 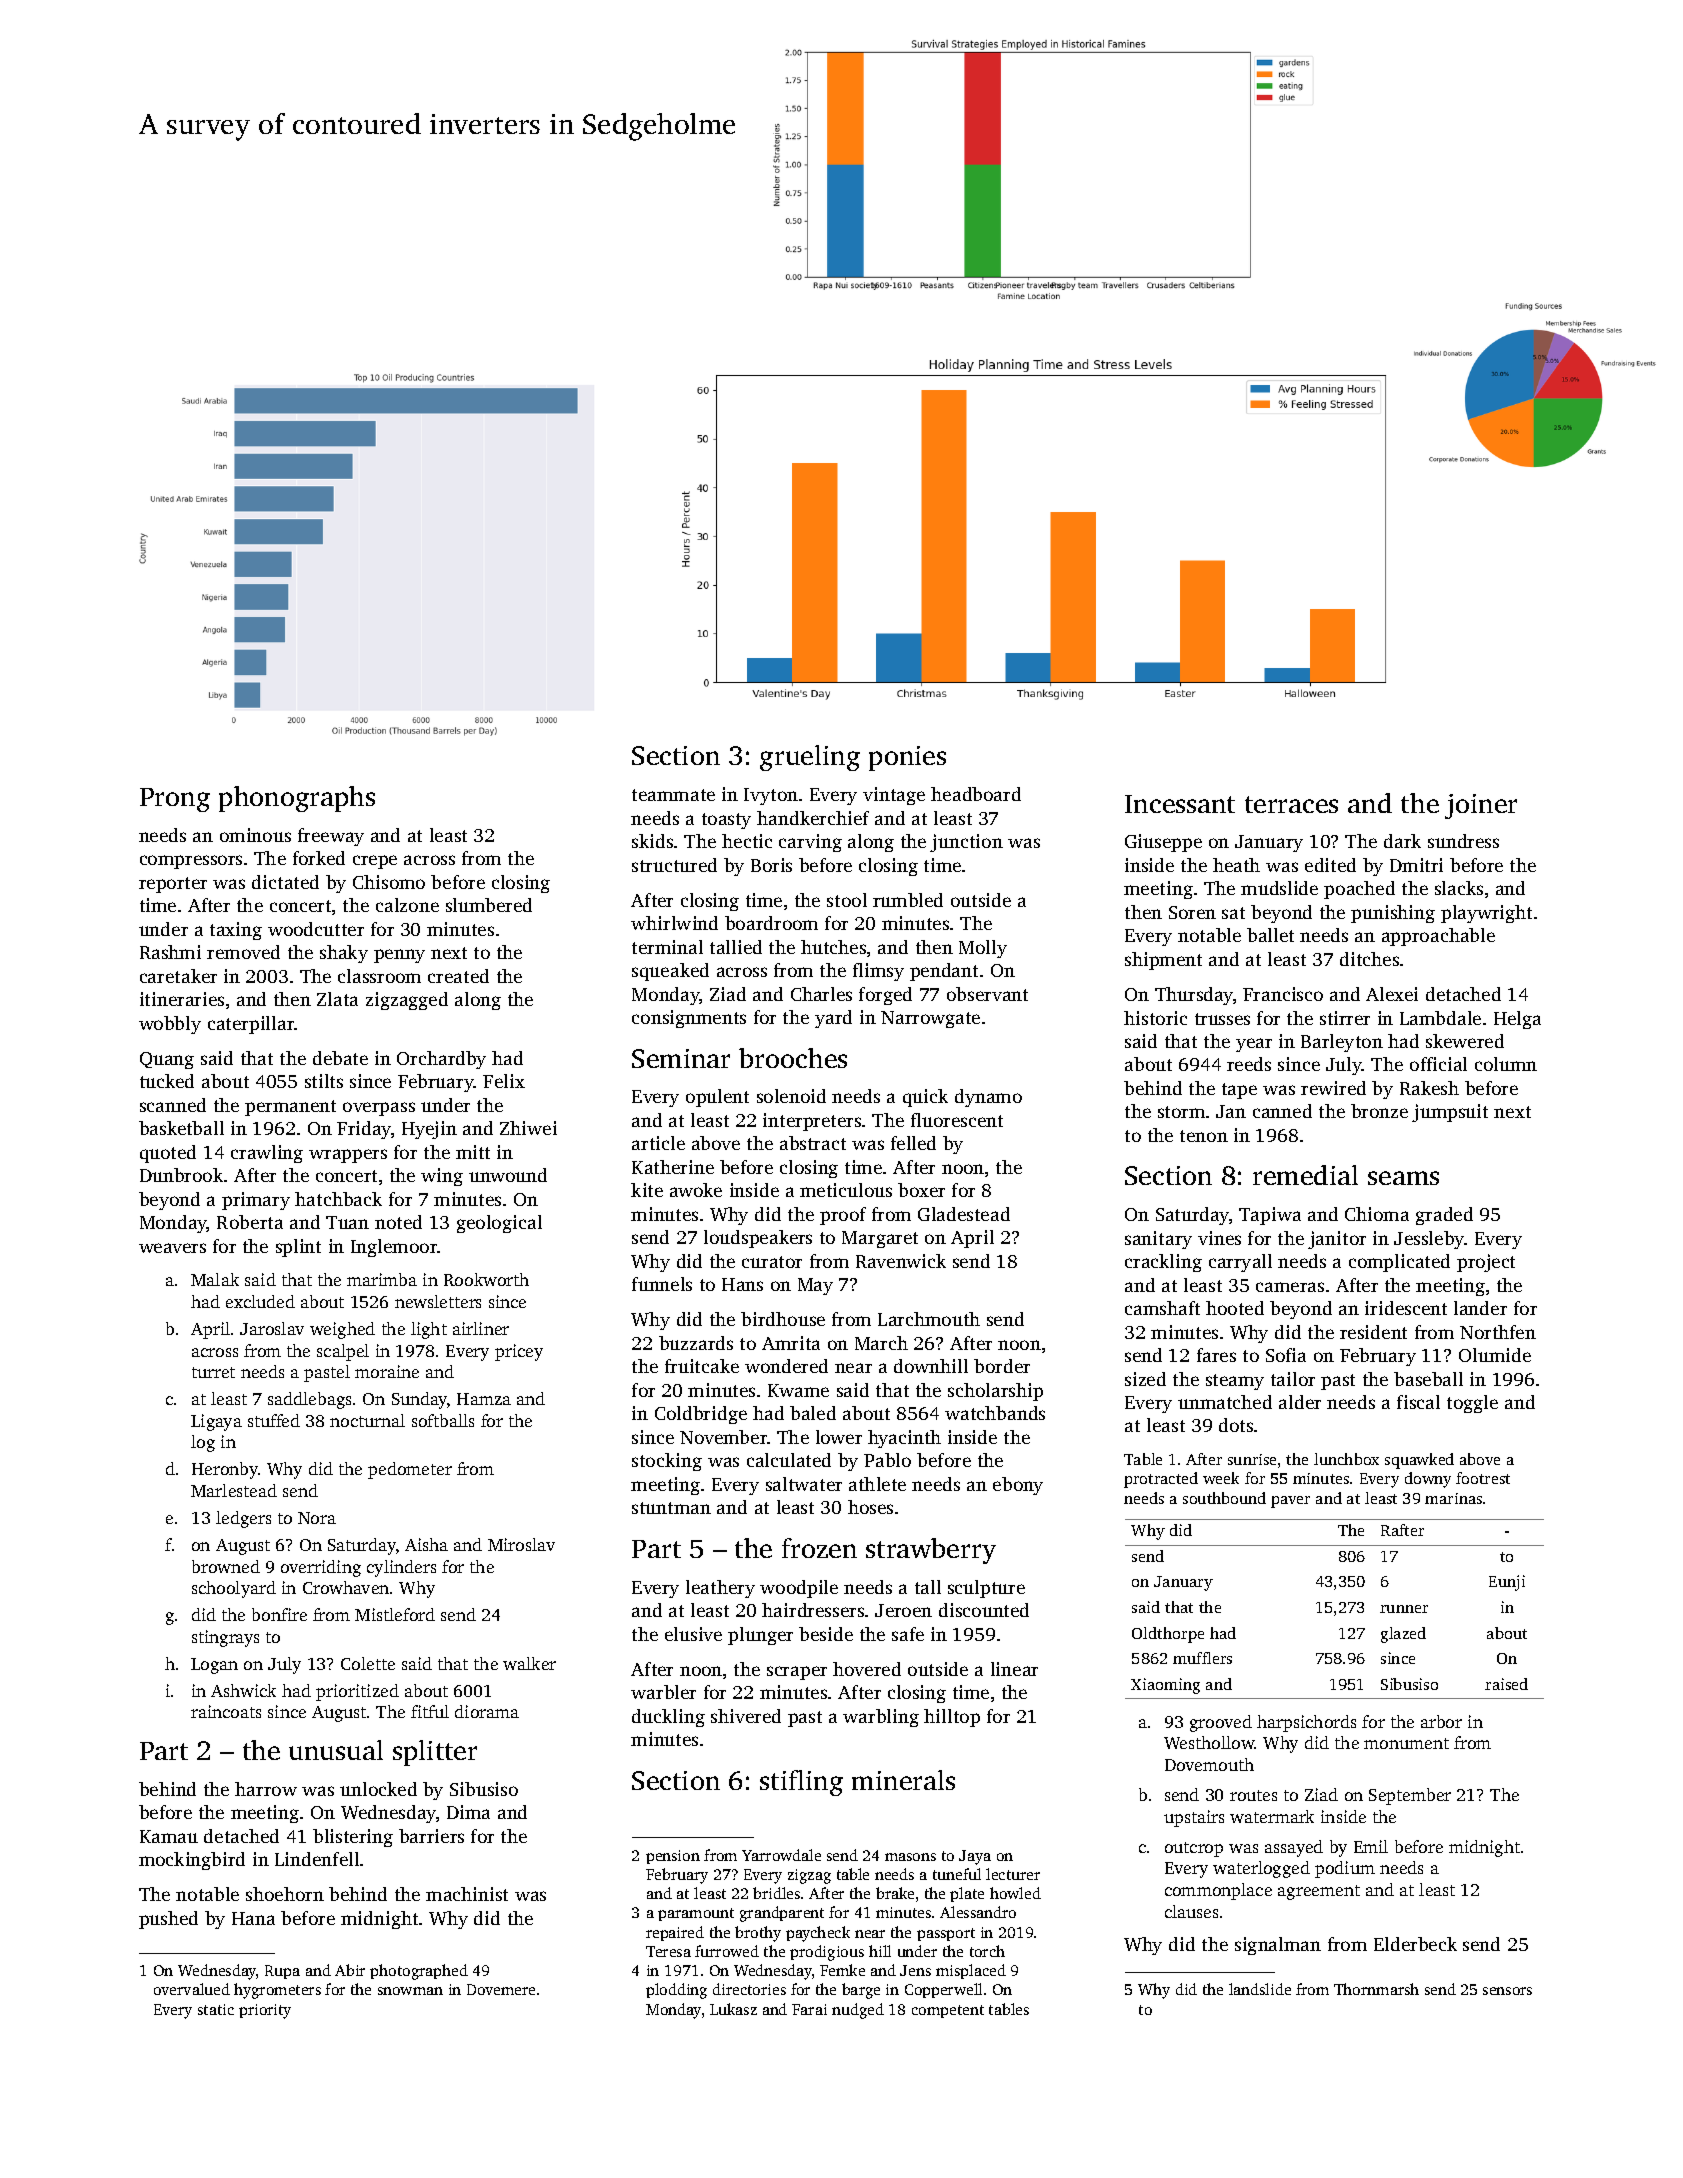 I want to click on loudspeakers, so click(x=758, y=1239).
